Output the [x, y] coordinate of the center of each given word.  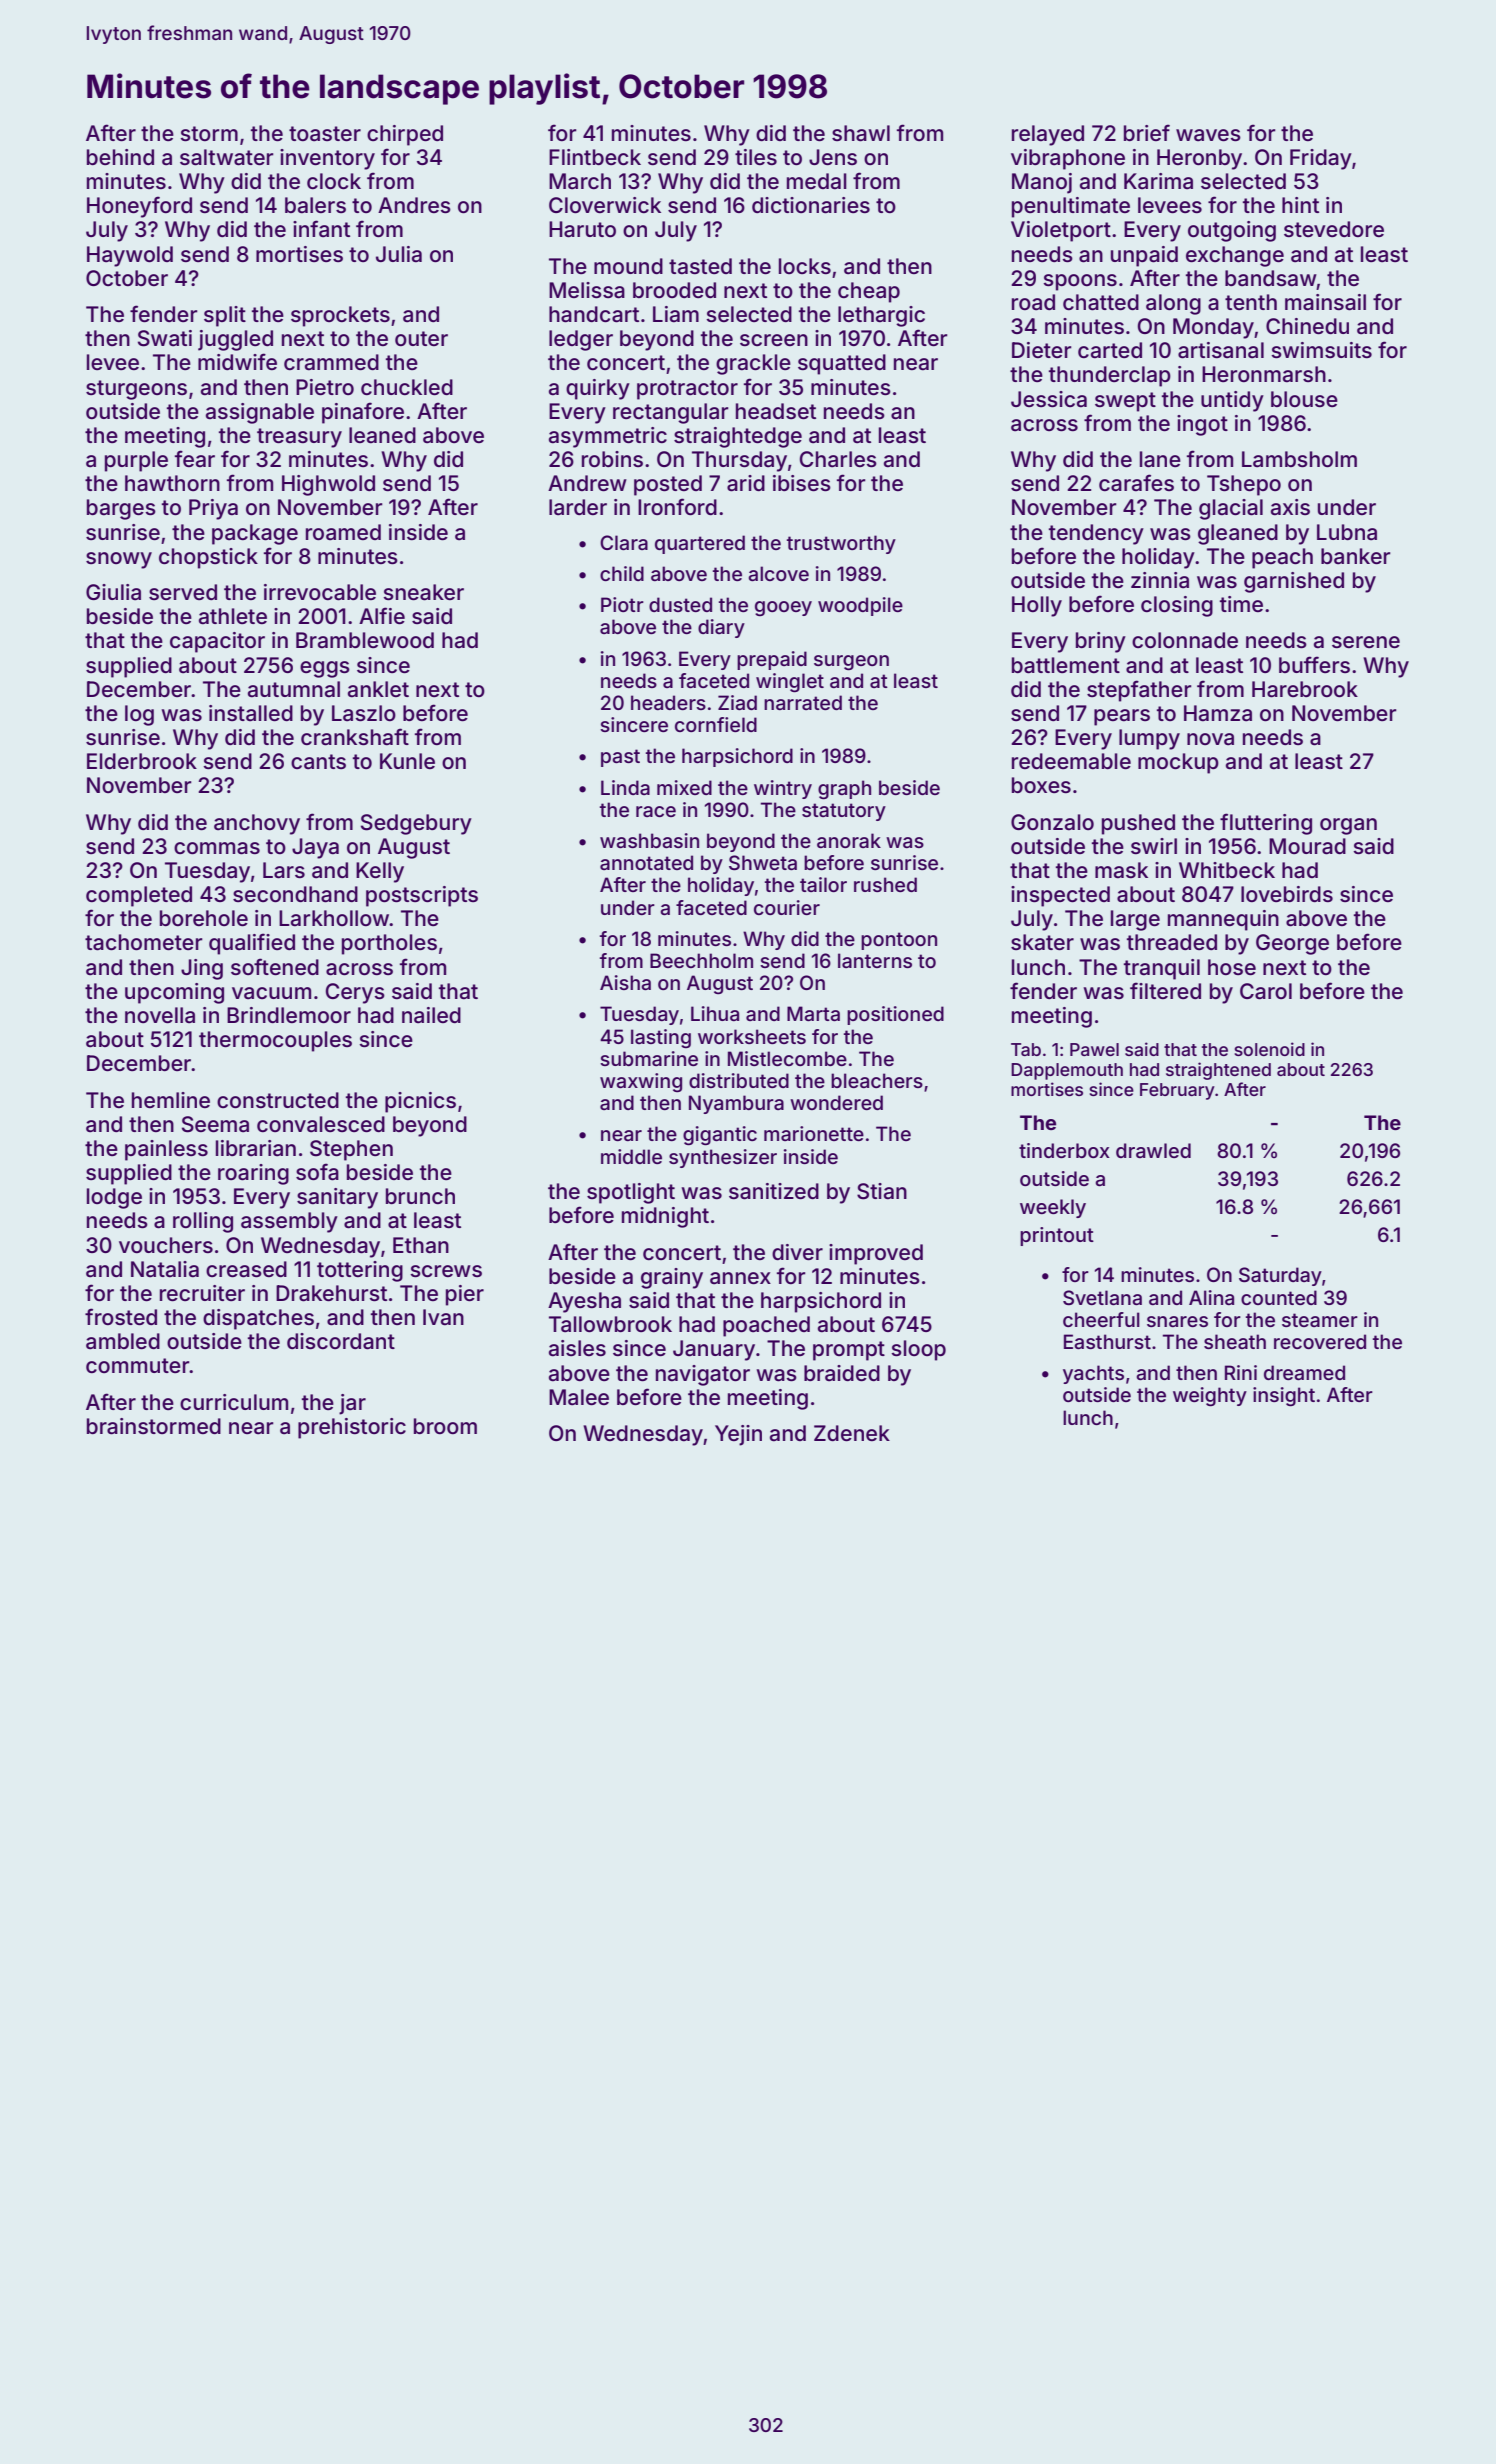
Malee [579, 1397]
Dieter [1042, 350]
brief [1147, 132]
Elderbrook [142, 761]
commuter [138, 1365]
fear [195, 459]
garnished [1294, 582]
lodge [114, 1198]
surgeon [851, 663]
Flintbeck [595, 157]
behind [120, 157]
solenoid [1269, 1049]
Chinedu [1307, 326]
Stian [882, 1191]
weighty [1210, 1397]
